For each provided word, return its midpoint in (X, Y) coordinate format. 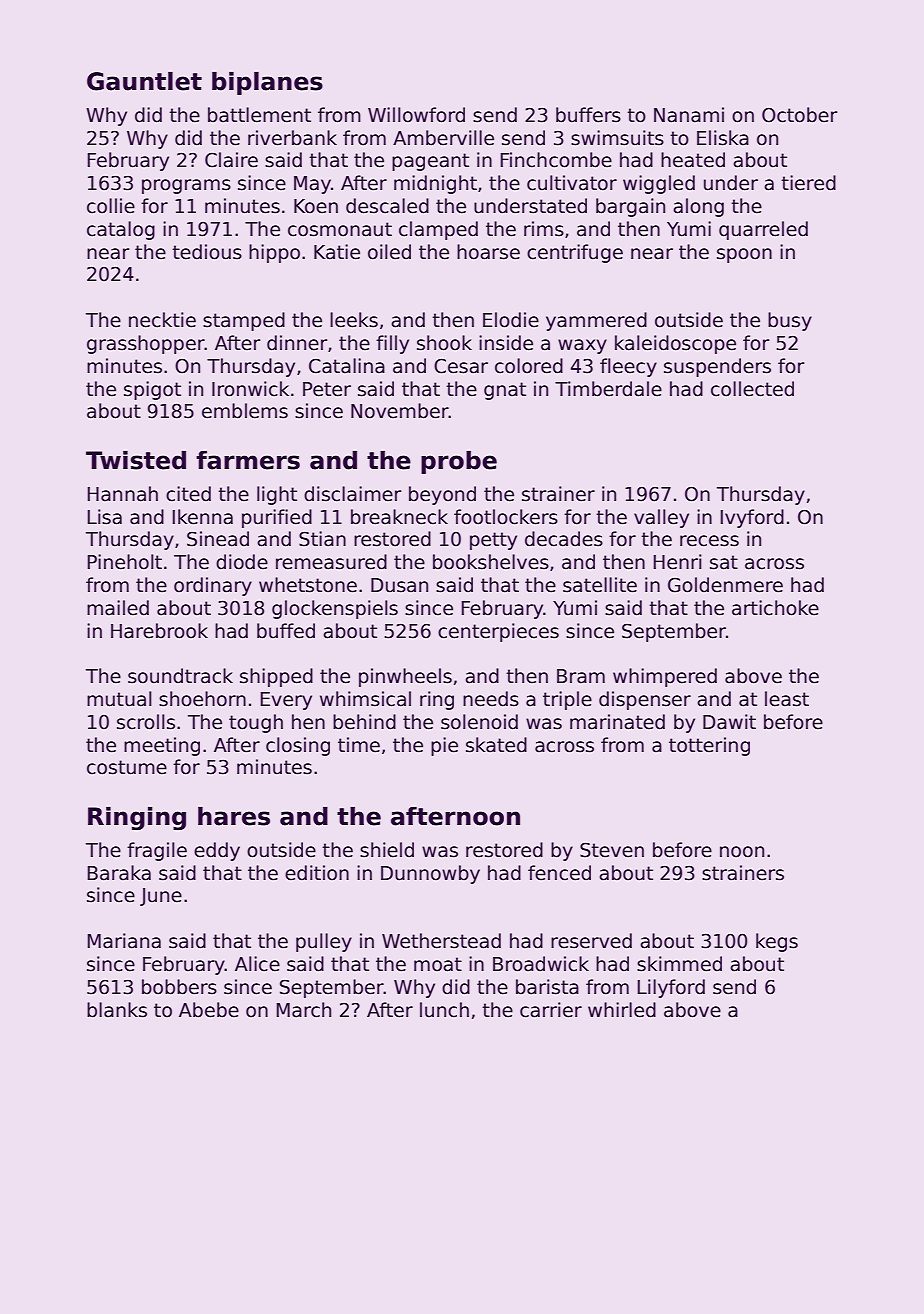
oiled (389, 252)
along (699, 207)
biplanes (267, 83)
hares (234, 816)
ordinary (213, 586)
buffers (588, 115)
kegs (777, 942)
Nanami (689, 115)
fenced (559, 873)
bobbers (179, 987)
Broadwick (541, 964)
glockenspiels (335, 609)
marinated (617, 722)
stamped (244, 321)
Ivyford (752, 518)
